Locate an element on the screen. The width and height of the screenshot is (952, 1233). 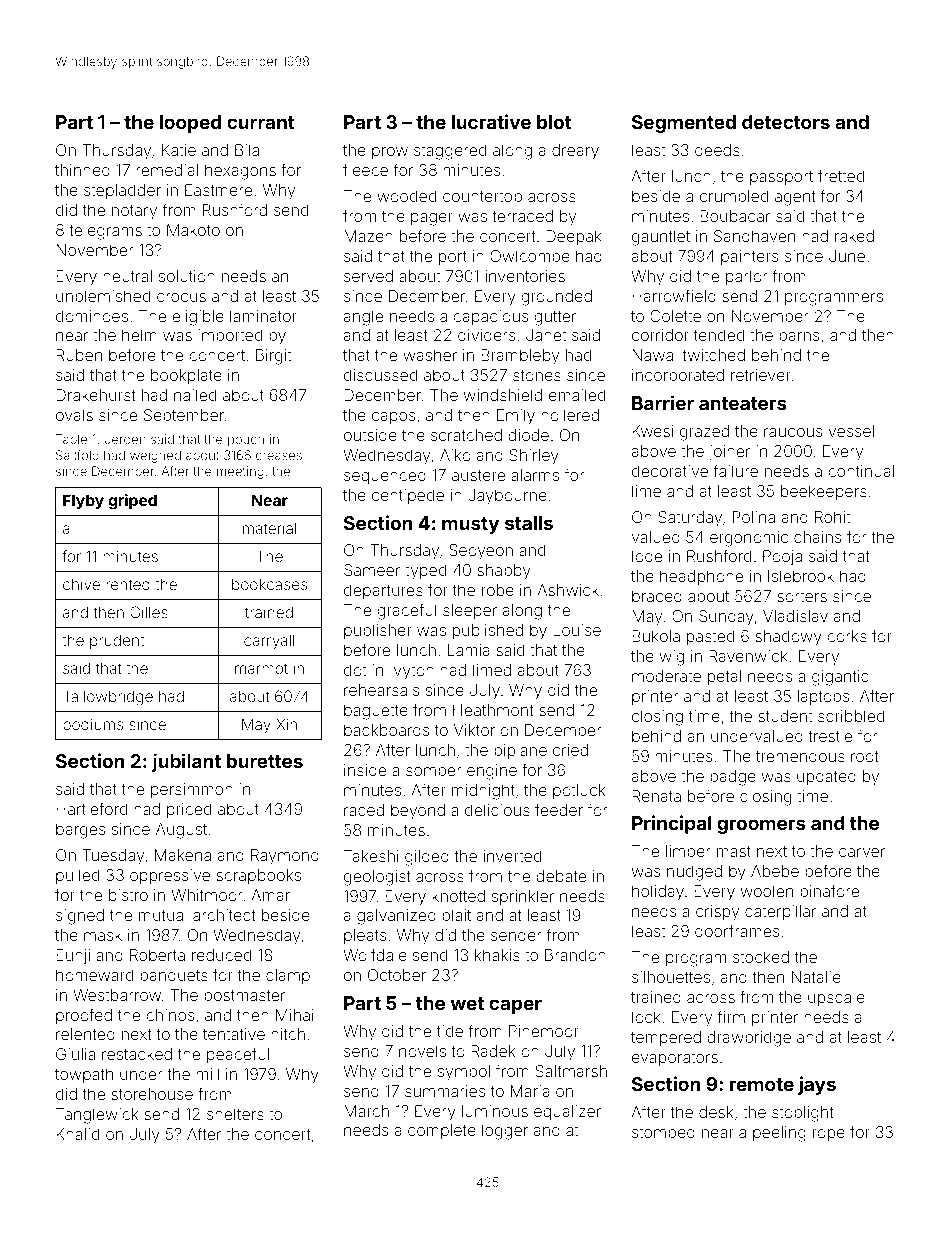
vessel is located at coordinates (851, 431).
